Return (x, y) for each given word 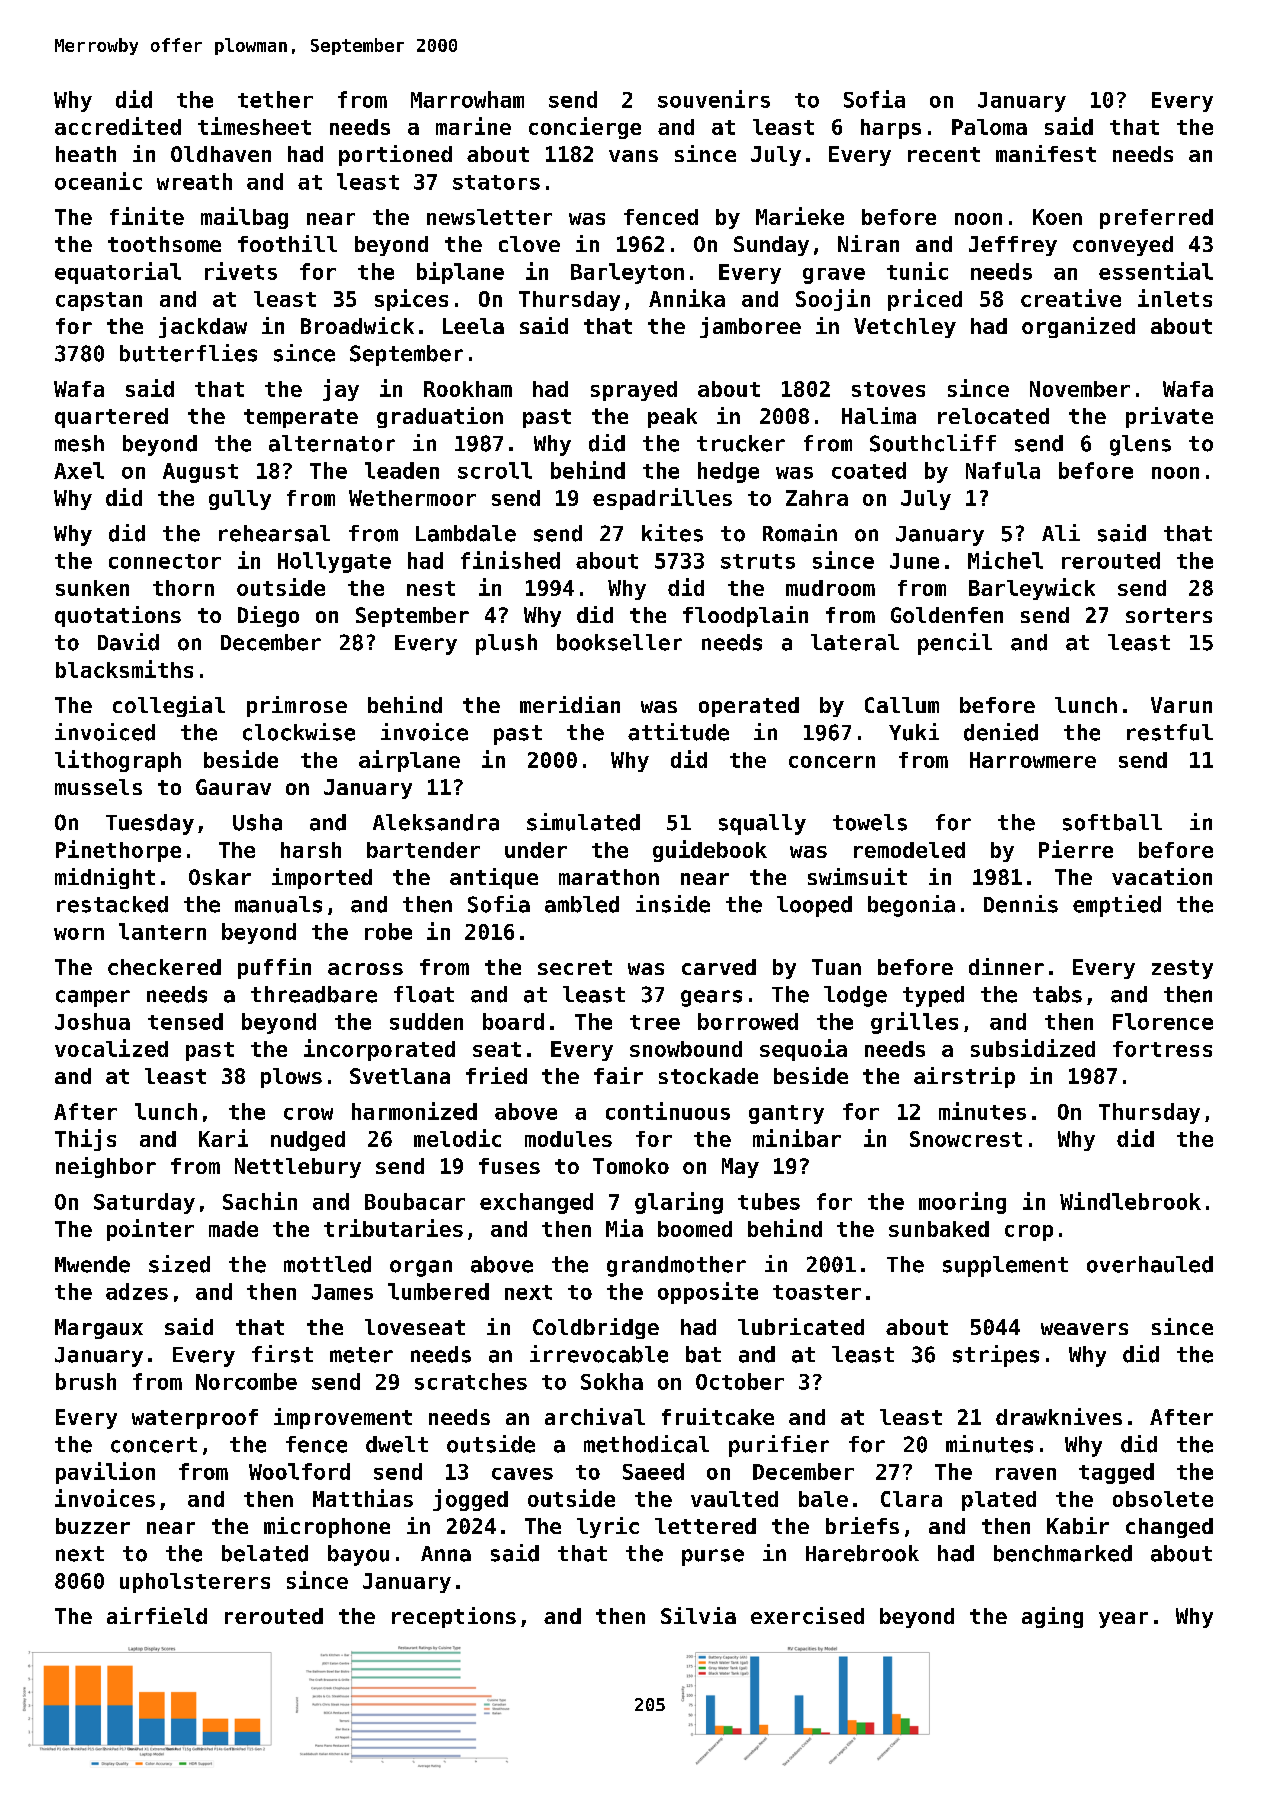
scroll (495, 470)
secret (575, 967)
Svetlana (400, 1076)
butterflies (188, 353)
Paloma (989, 127)
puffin (274, 968)
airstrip (964, 1077)
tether (275, 99)
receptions (454, 1617)
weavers (1084, 1329)
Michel (1005, 560)
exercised (807, 1615)
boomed (695, 1229)
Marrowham (467, 99)
